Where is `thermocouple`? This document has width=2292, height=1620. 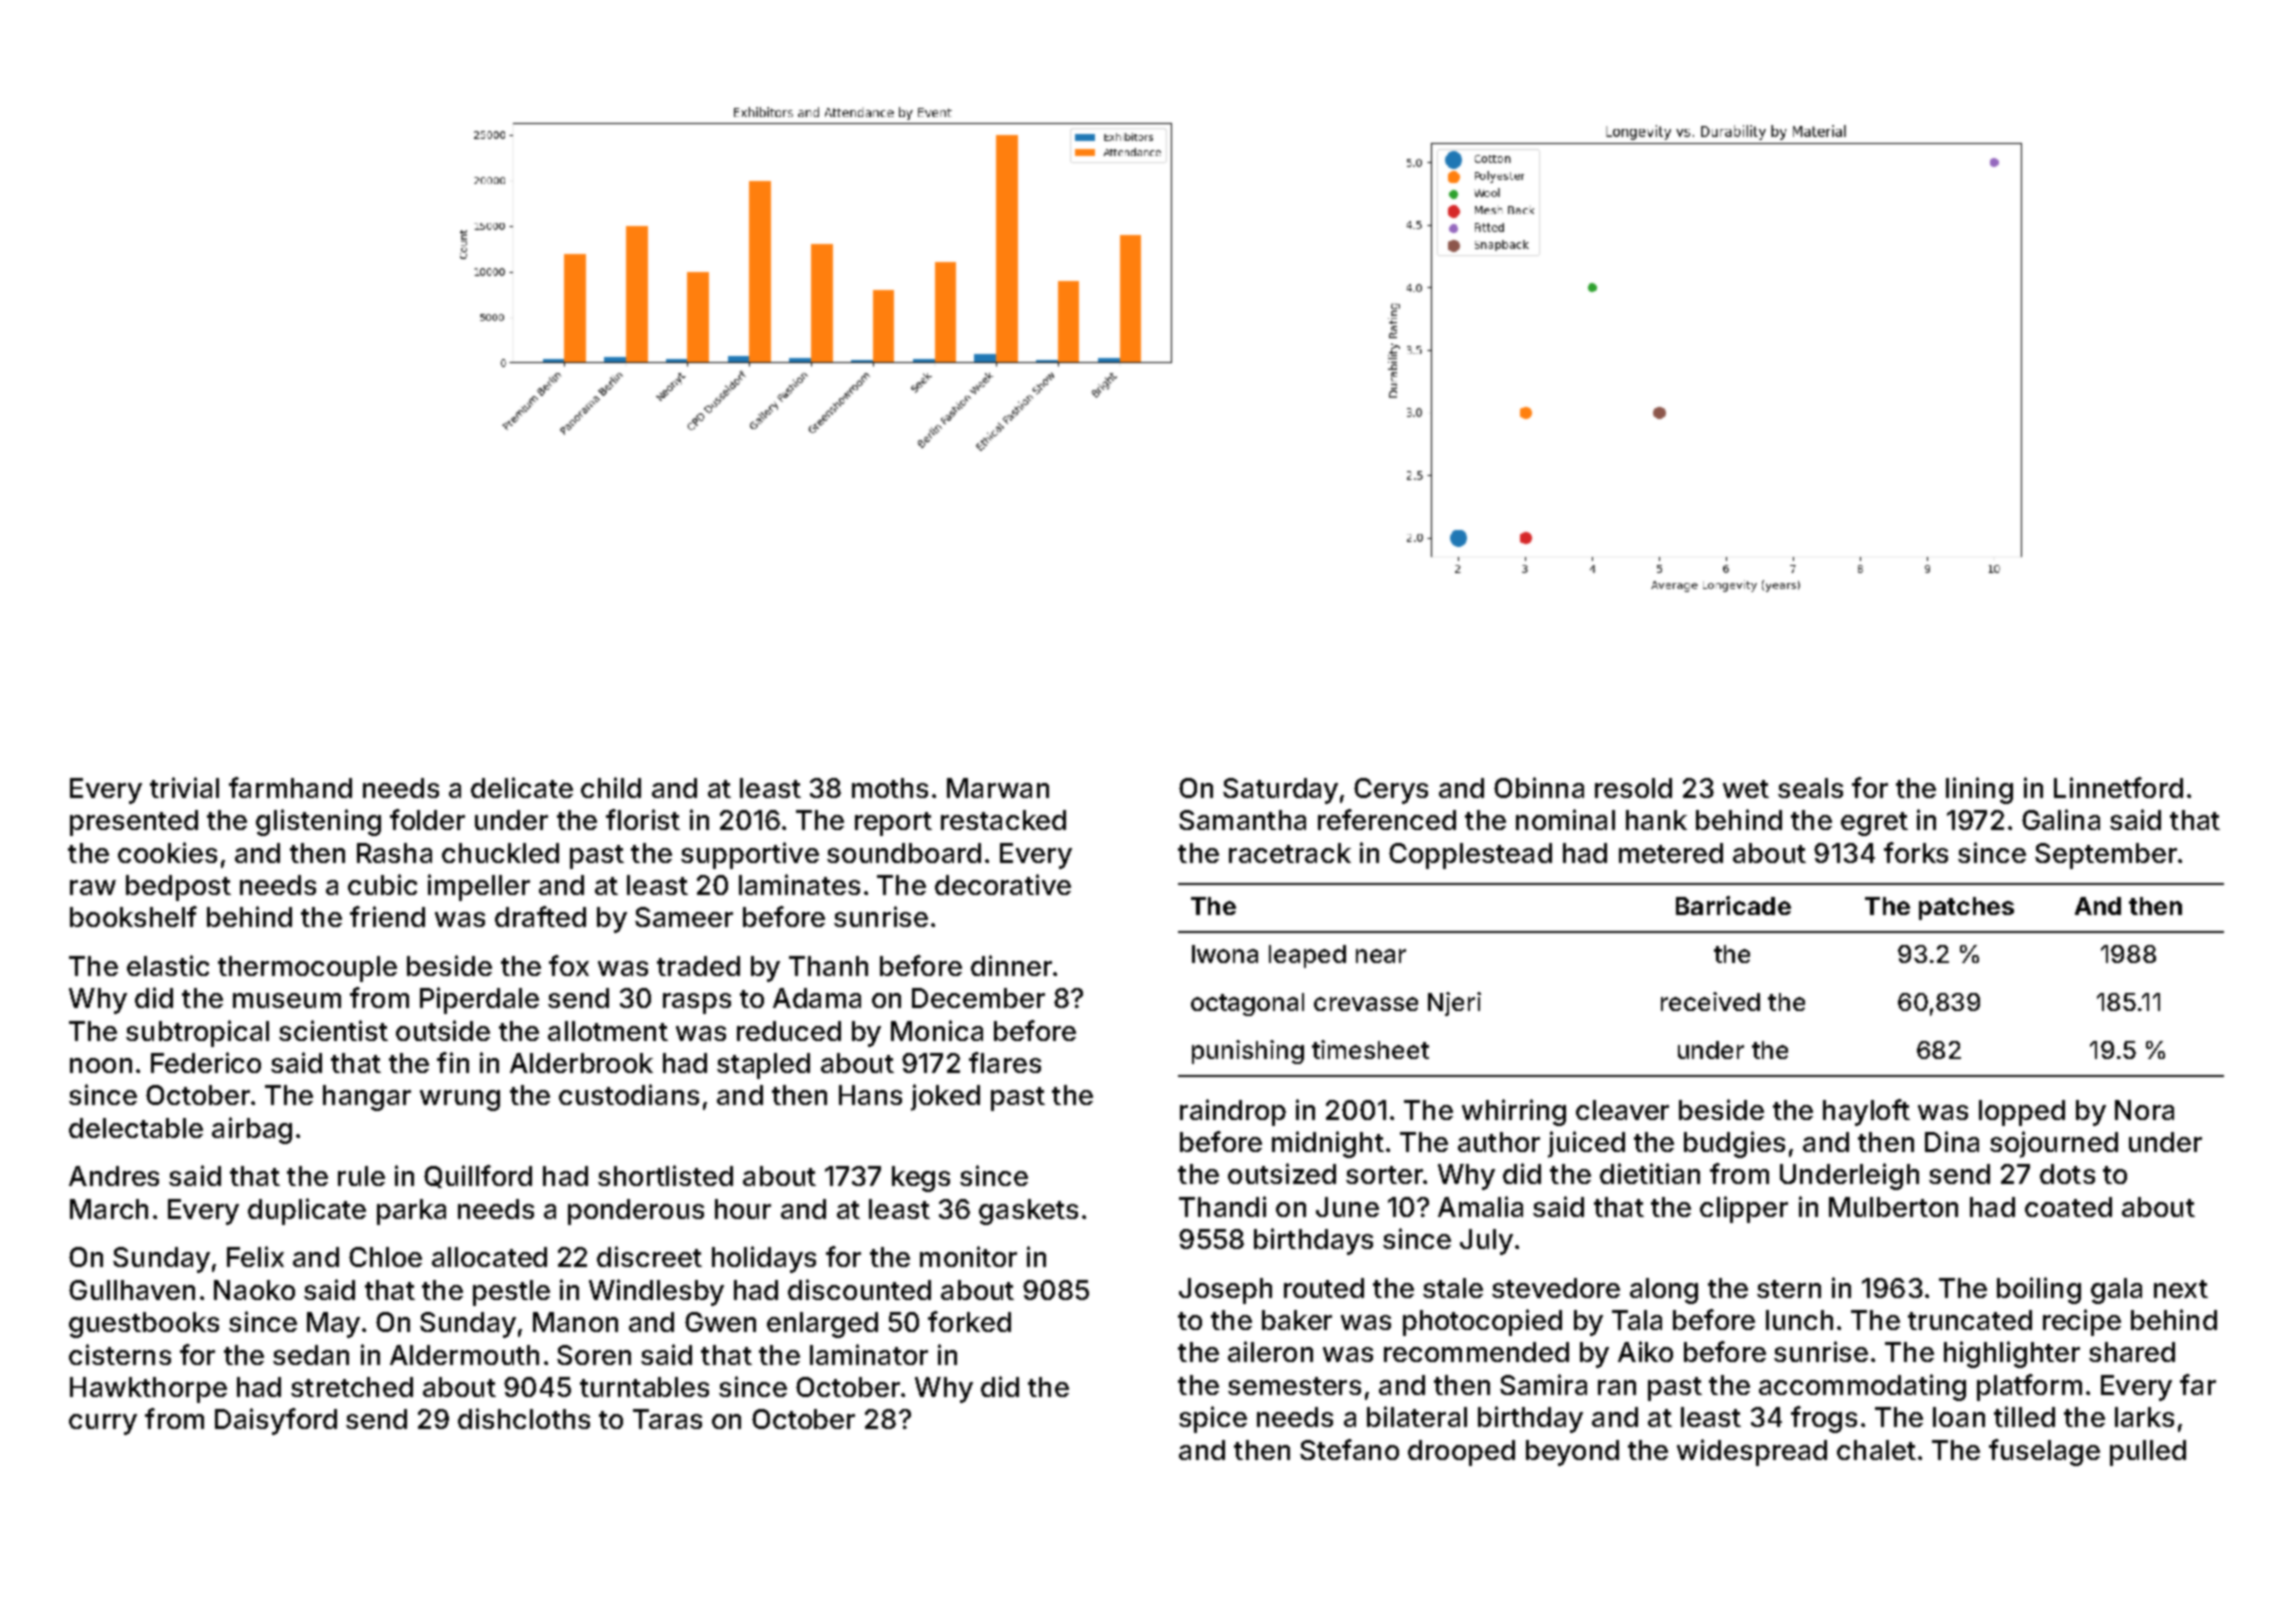 thermocouple is located at coordinates (307, 969).
